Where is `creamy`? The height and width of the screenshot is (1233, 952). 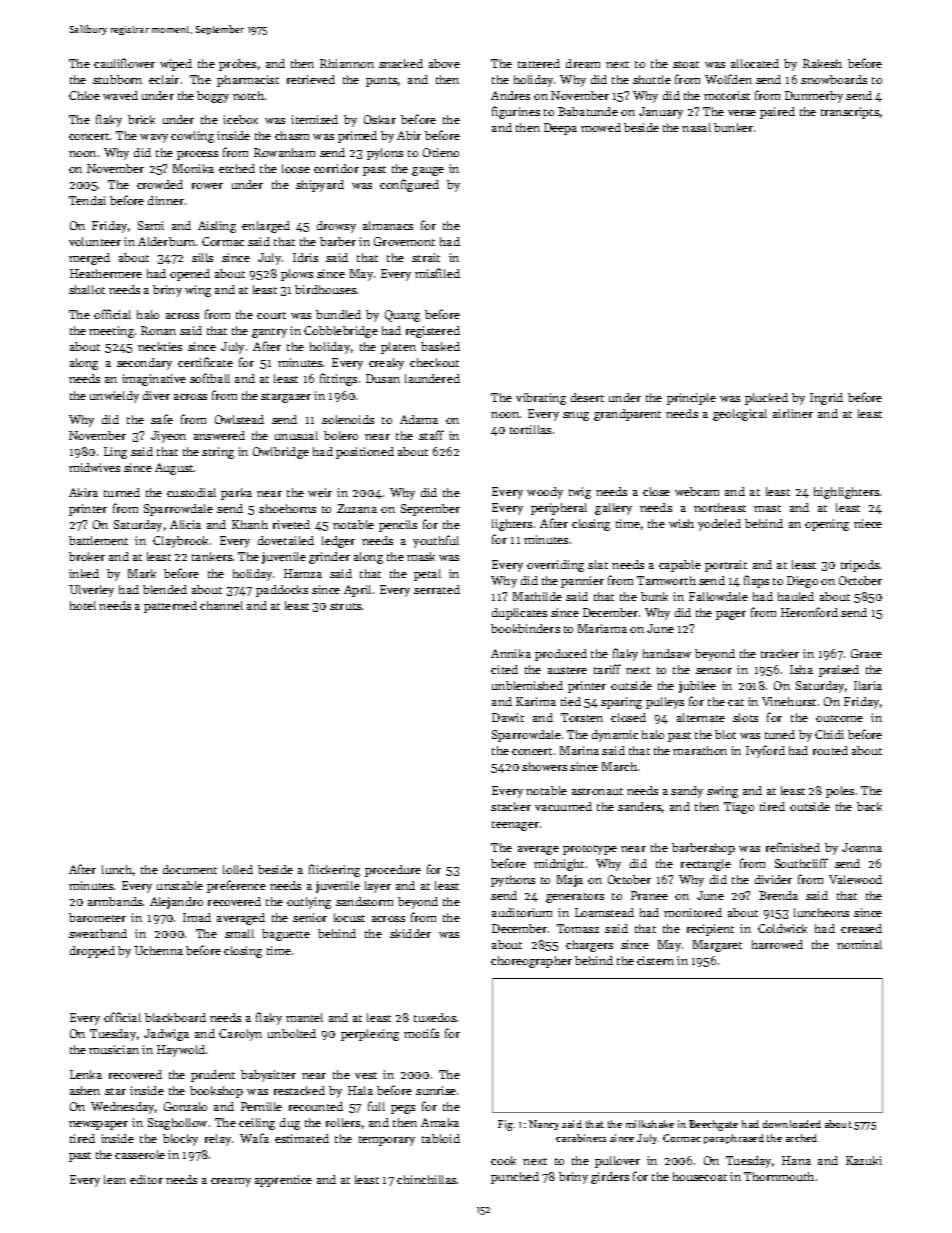
creamy is located at coordinates (231, 1182).
